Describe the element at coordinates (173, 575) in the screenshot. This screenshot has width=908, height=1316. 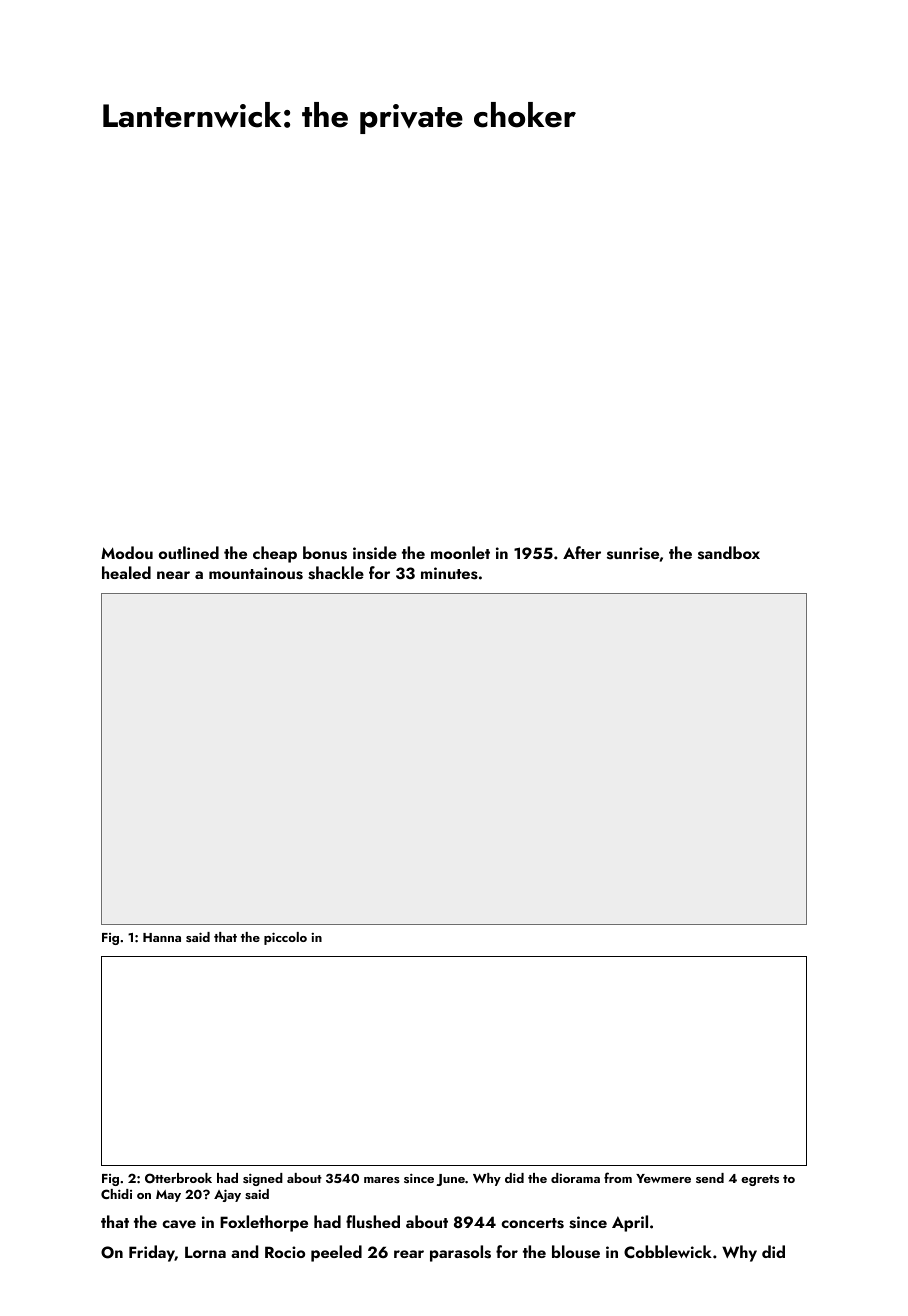
I see `near` at that location.
